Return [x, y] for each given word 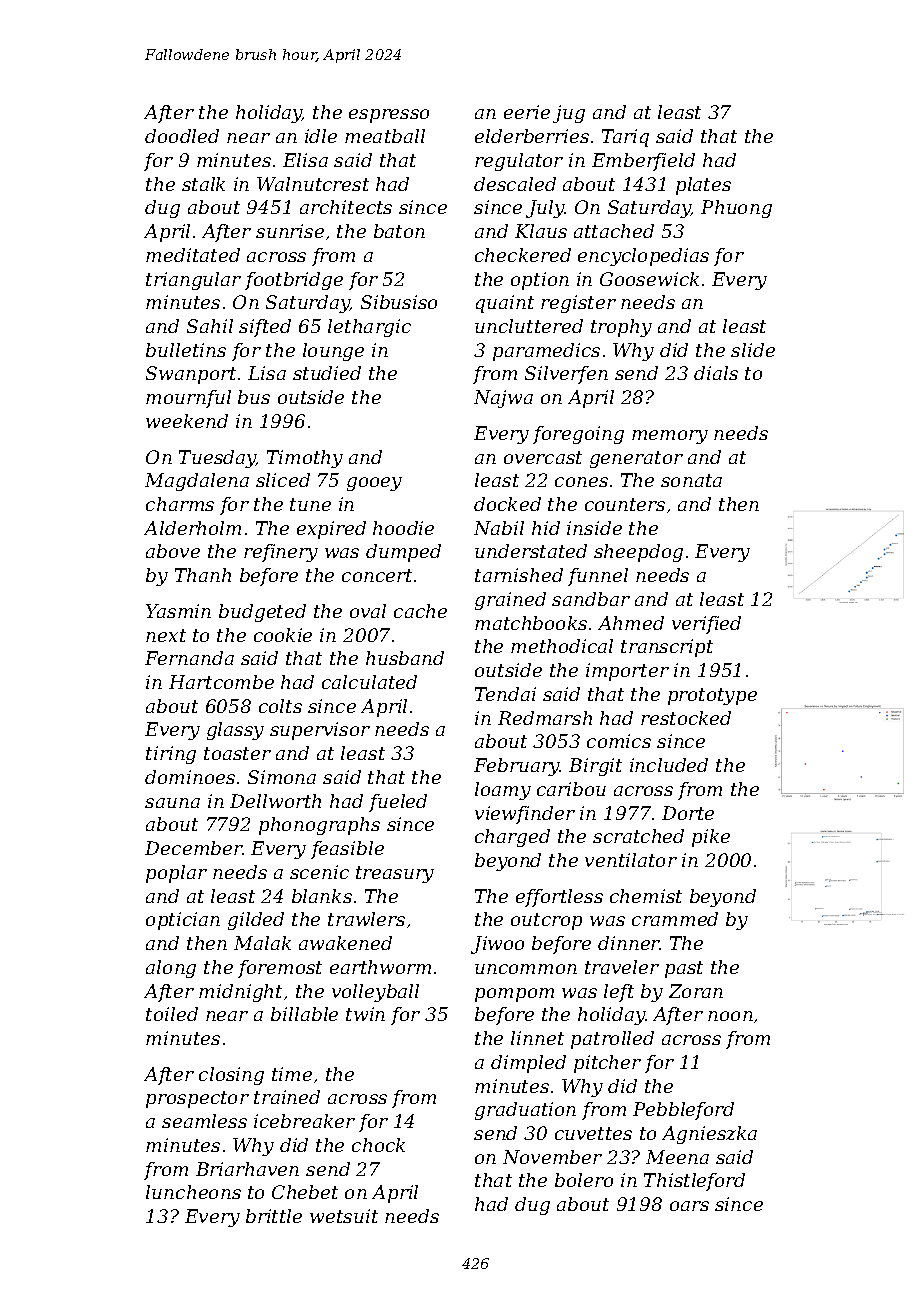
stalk [203, 184]
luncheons [193, 1192]
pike [711, 838]
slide [753, 350]
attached [614, 231]
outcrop [546, 921]
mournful [188, 399]
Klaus [541, 231]
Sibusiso [399, 302]
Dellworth [275, 801]
